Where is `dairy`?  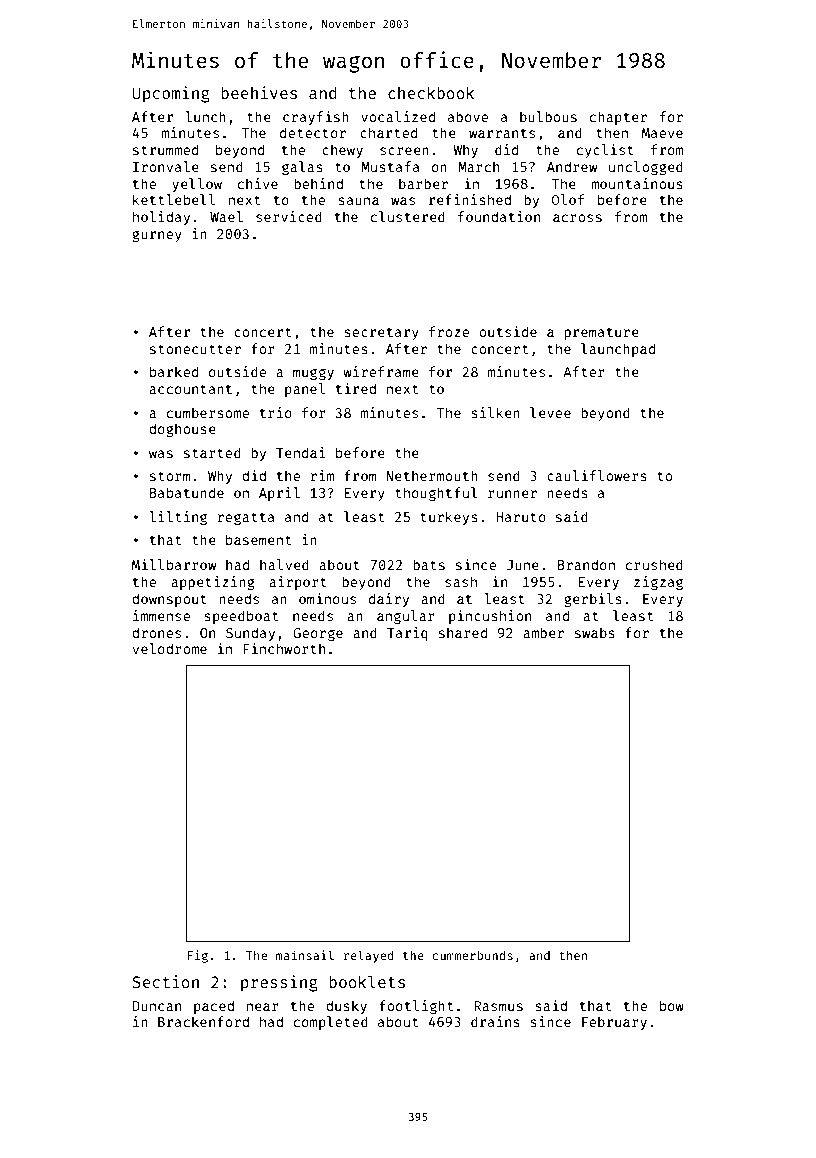
dairy is located at coordinates (389, 600).
